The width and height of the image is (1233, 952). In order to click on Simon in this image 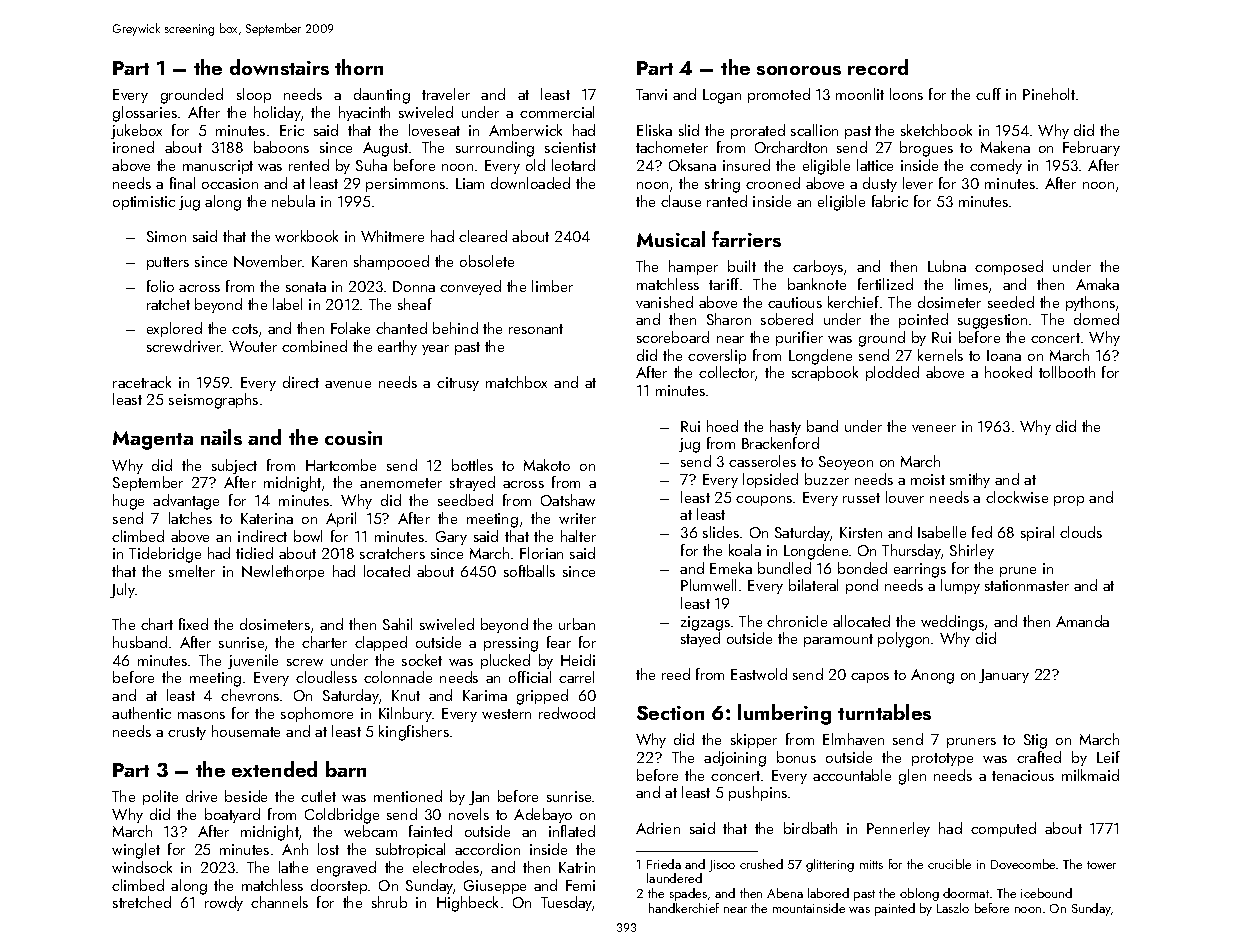, I will do `click(166, 236)`.
